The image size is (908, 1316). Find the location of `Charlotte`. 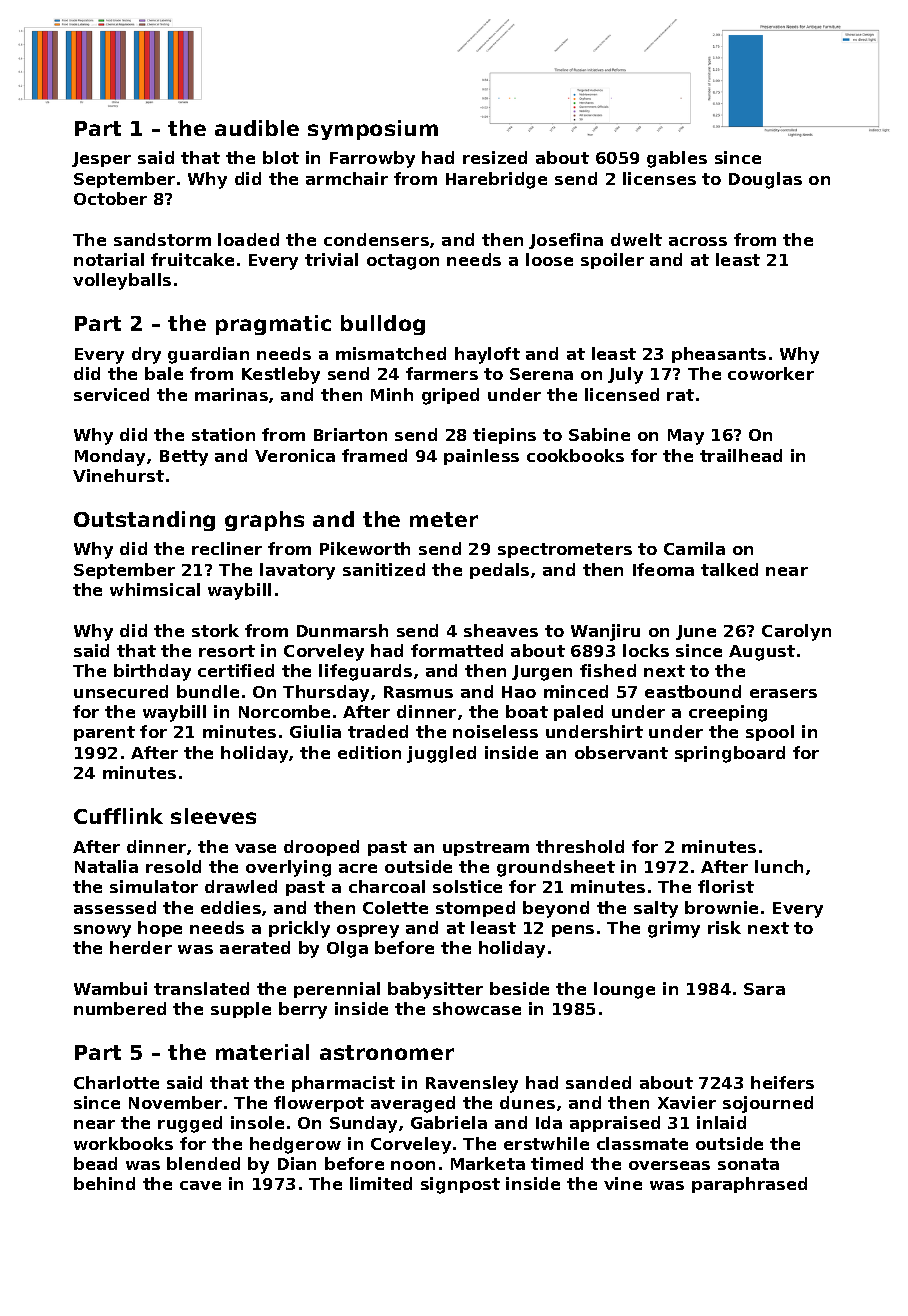

Charlotte is located at coordinates (116, 1082).
